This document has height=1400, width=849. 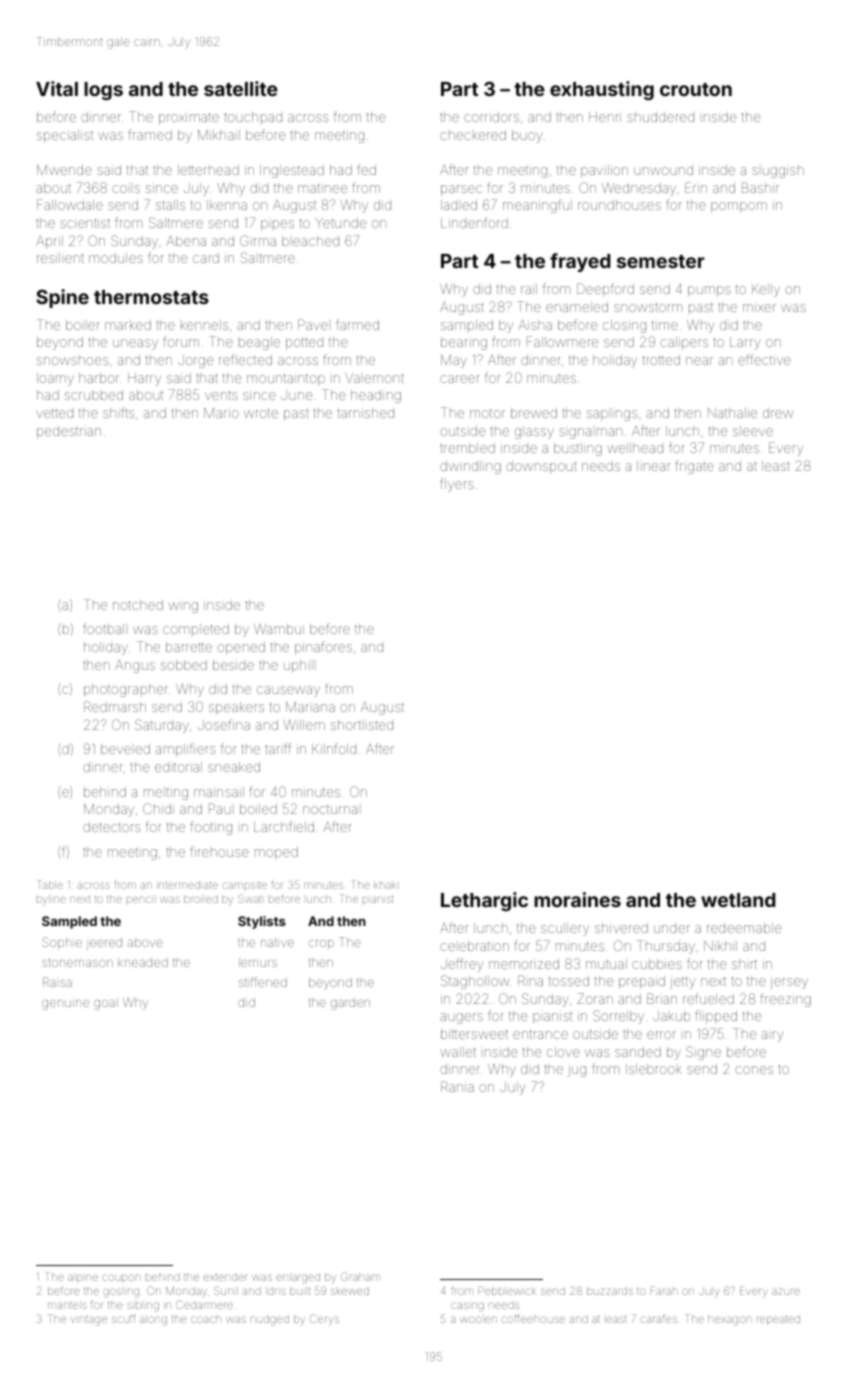 I want to click on alpine, so click(x=83, y=1278).
